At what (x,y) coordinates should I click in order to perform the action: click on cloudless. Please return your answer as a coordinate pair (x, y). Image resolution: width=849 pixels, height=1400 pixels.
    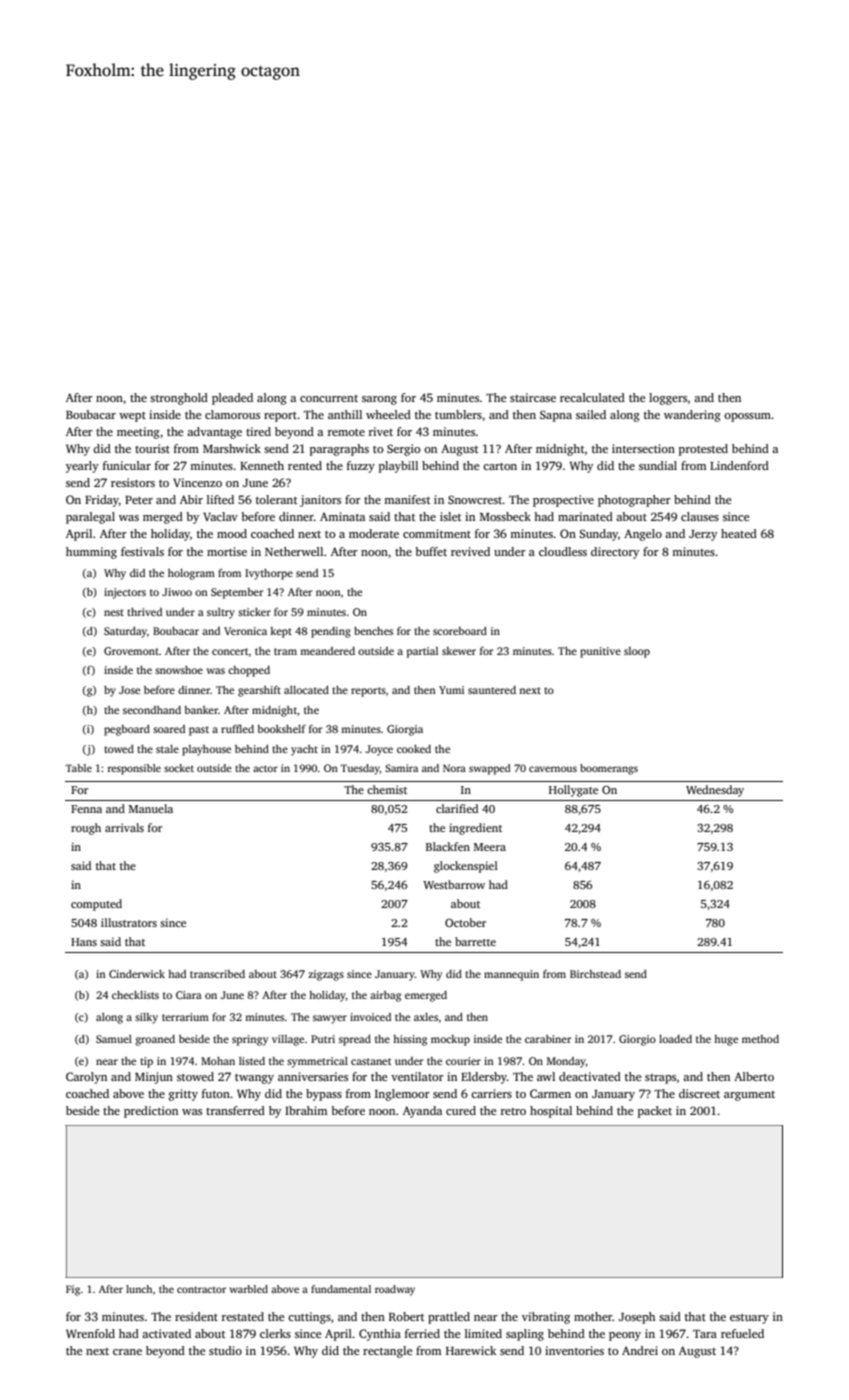
    Looking at the image, I should click on (563, 551).
